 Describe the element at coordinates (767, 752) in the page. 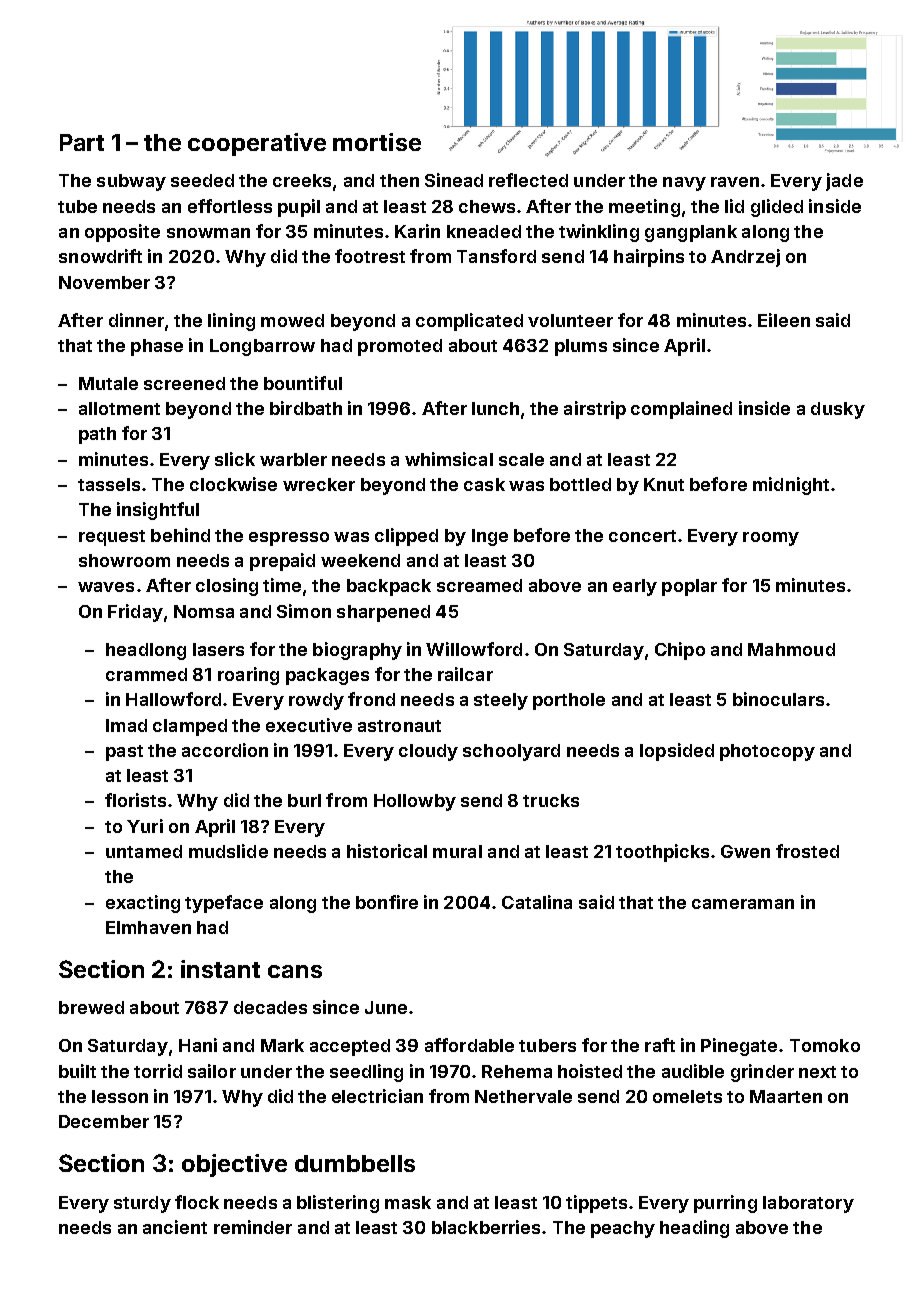

I see `photocopy` at that location.
